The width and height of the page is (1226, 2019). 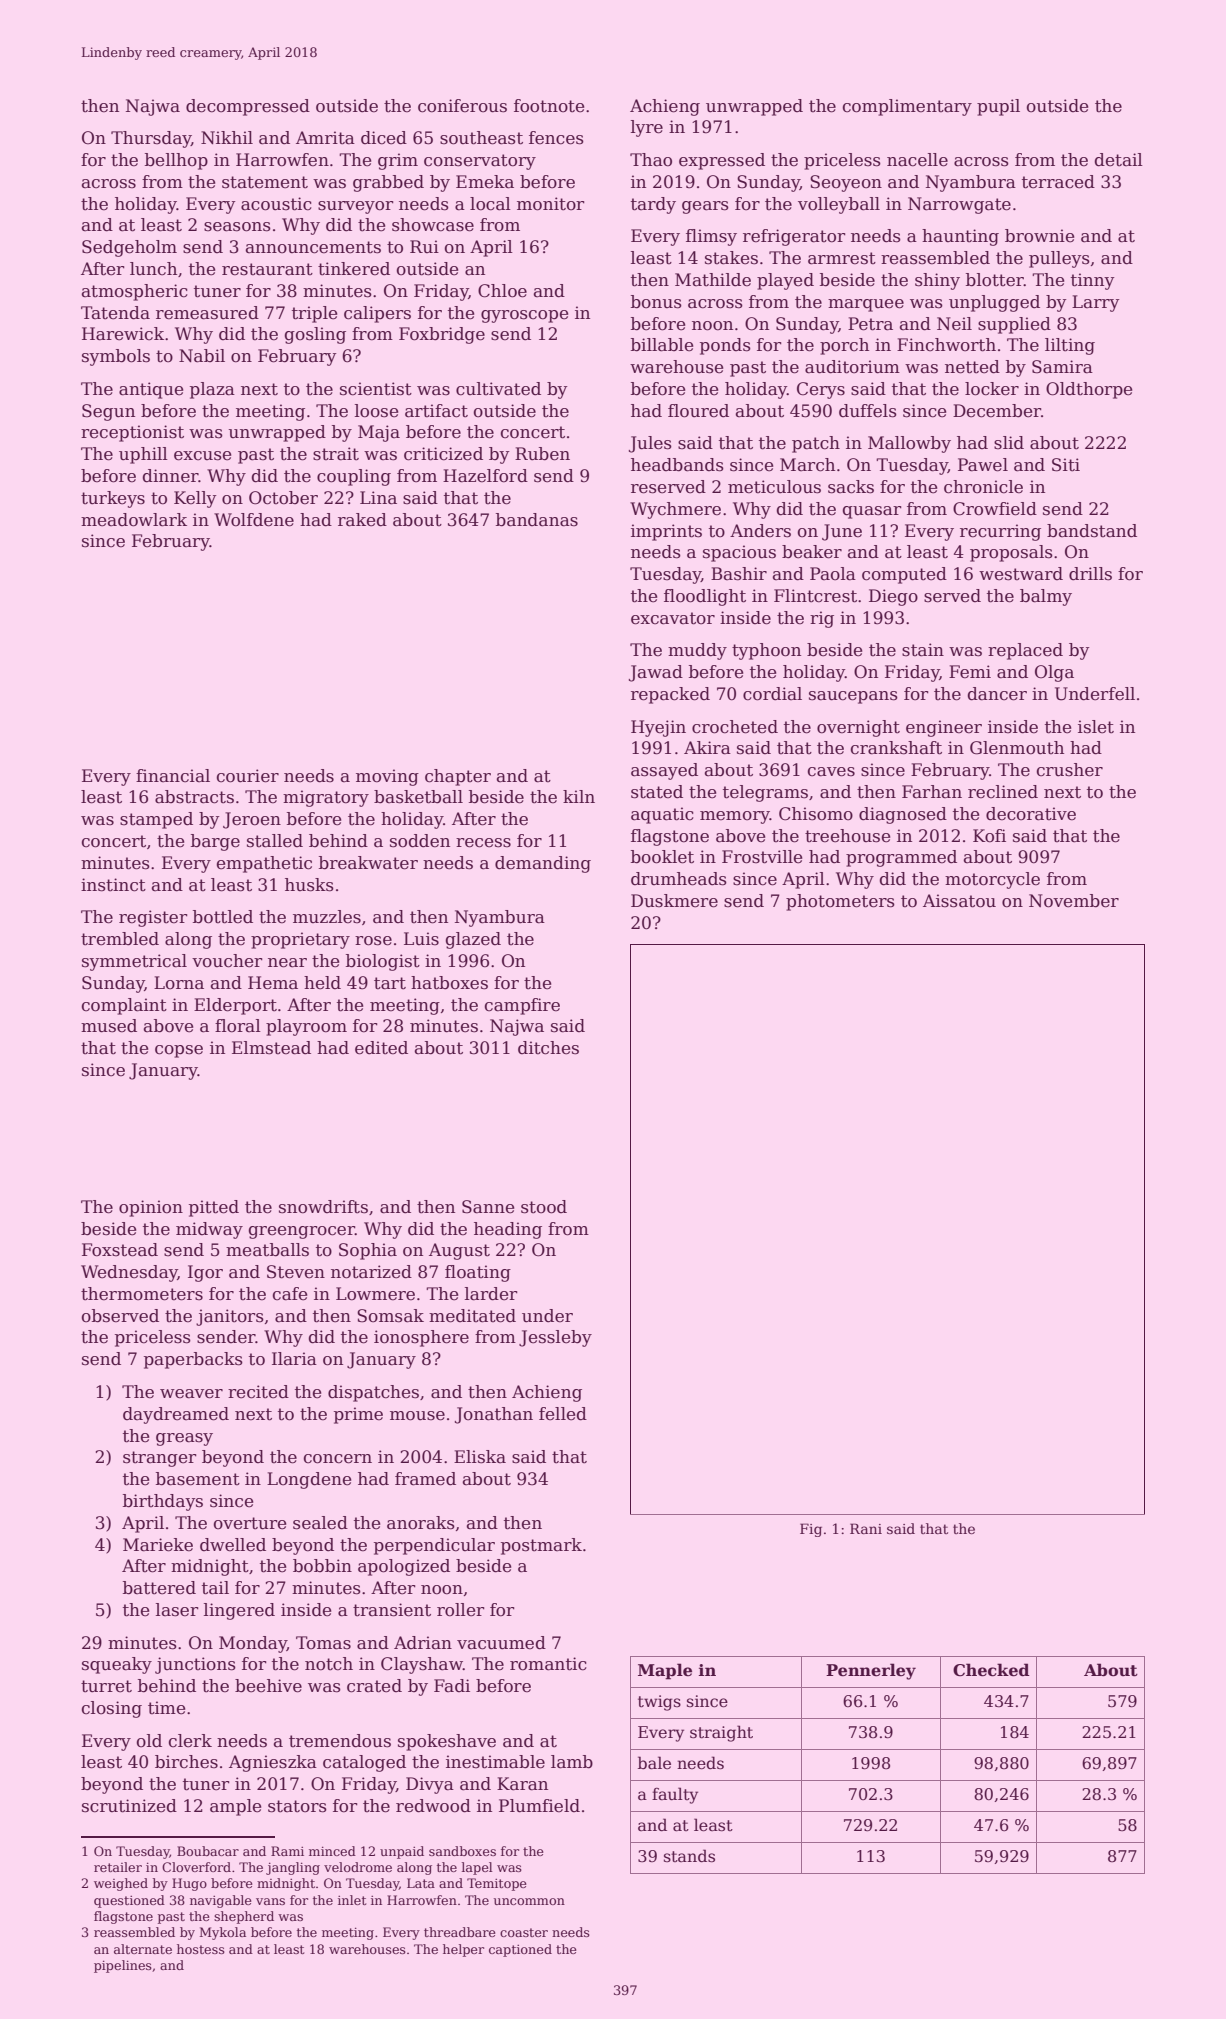 What do you see at coordinates (520, 1950) in the page?
I see `captioned` at bounding box center [520, 1950].
